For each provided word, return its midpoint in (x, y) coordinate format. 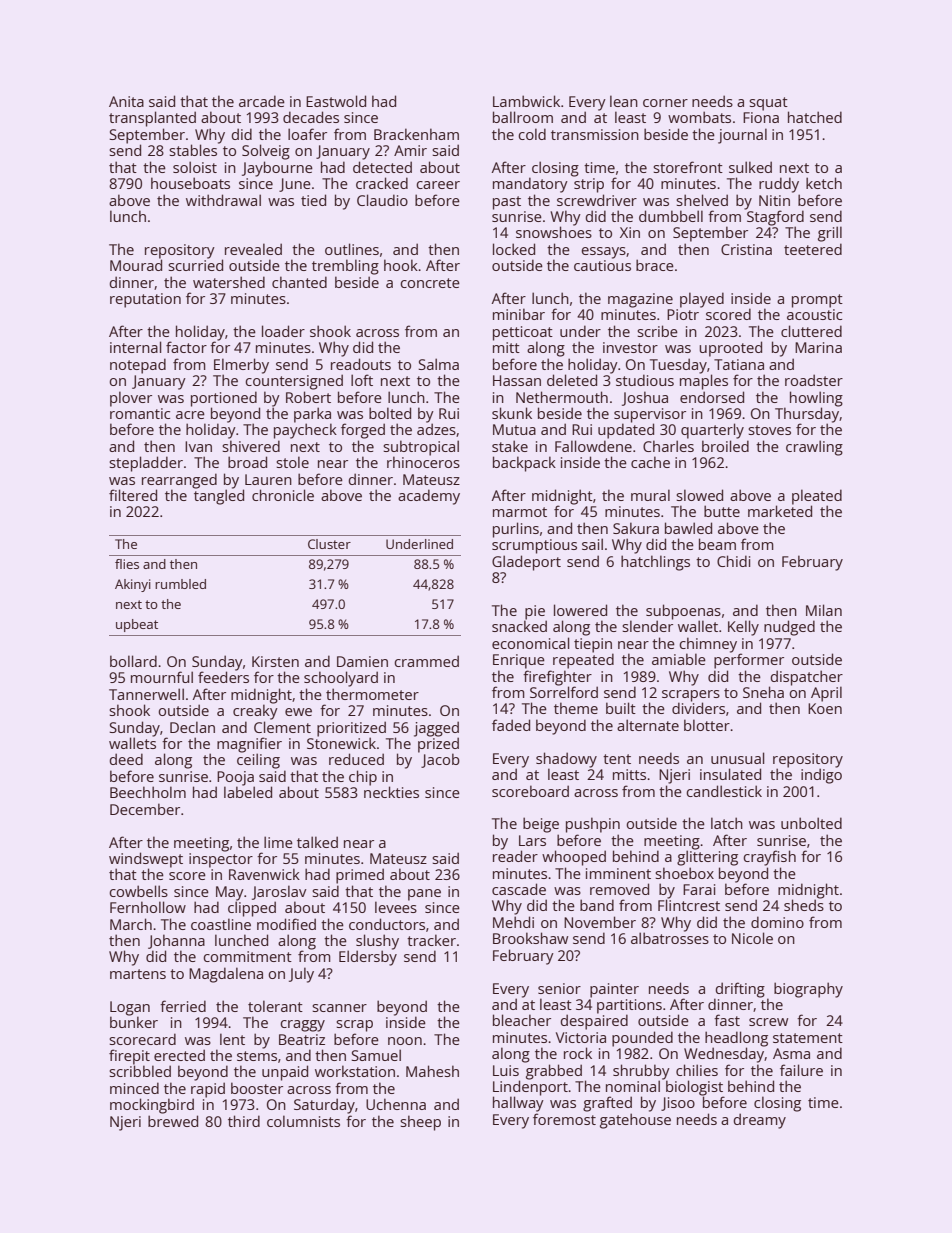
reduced (356, 759)
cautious (602, 265)
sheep (420, 1123)
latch (727, 823)
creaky (255, 712)
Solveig (266, 152)
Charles (668, 446)
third (244, 1121)
